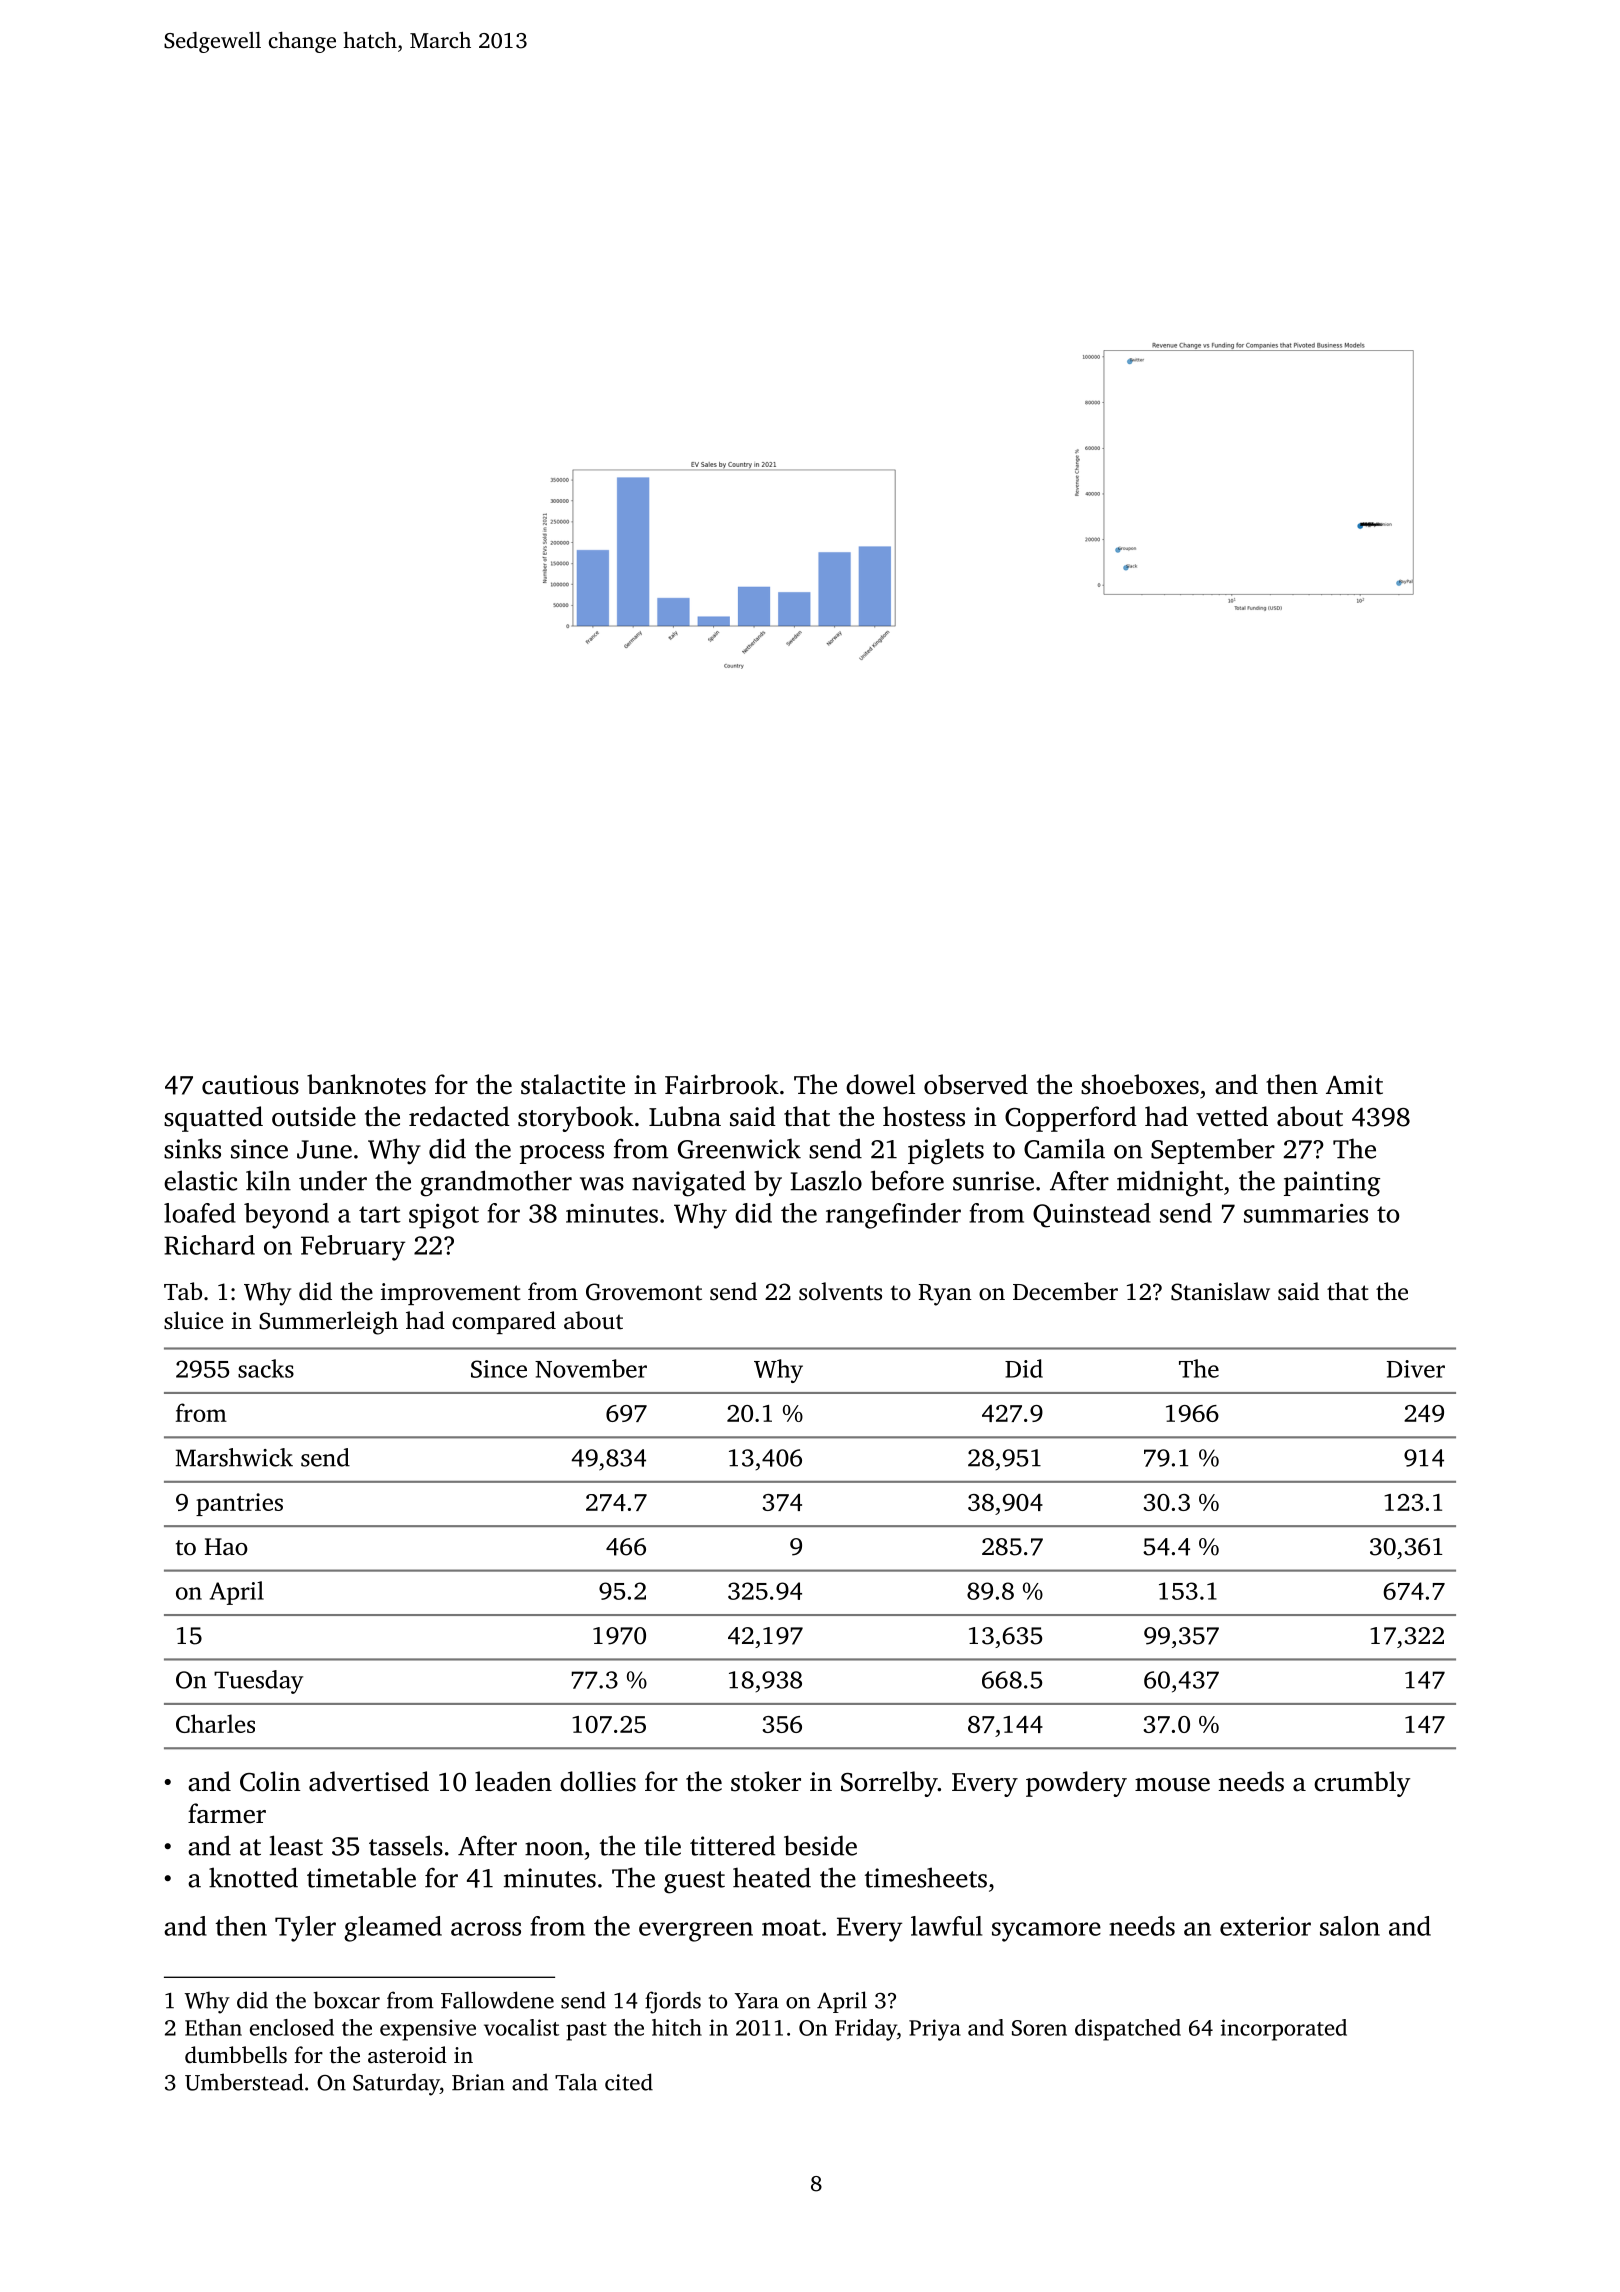 Image resolution: width=1620 pixels, height=2292 pixels. Describe the element at coordinates (644, 1292) in the page. I see `Grovemont` at that location.
